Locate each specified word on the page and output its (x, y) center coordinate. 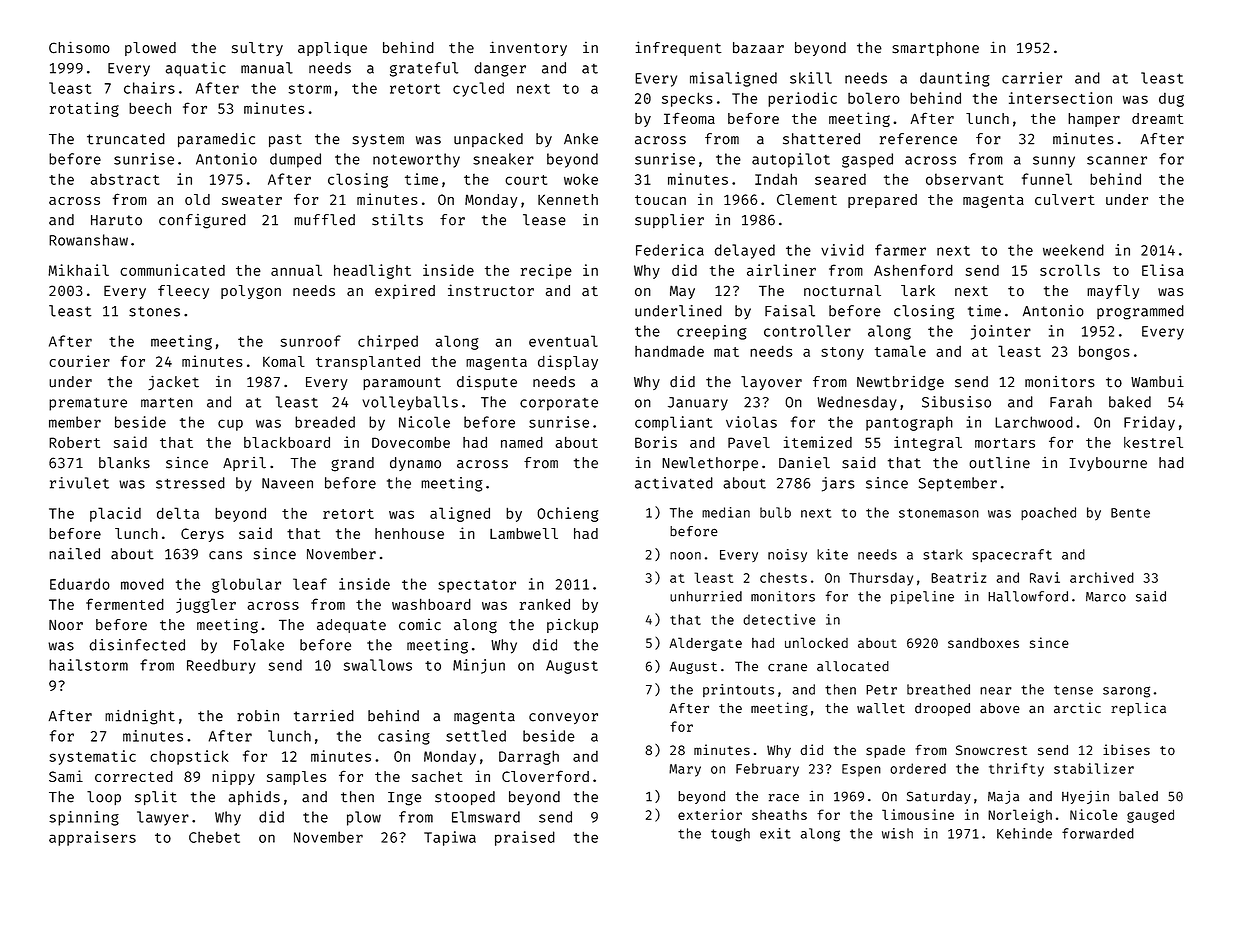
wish (897, 833)
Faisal (790, 311)
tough (730, 835)
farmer (900, 250)
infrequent (679, 48)
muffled (324, 220)
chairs (149, 88)
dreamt (1157, 118)
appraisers (92, 838)
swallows (378, 665)
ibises (1126, 750)
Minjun (479, 666)
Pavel (749, 442)
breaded (325, 422)
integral (928, 443)
